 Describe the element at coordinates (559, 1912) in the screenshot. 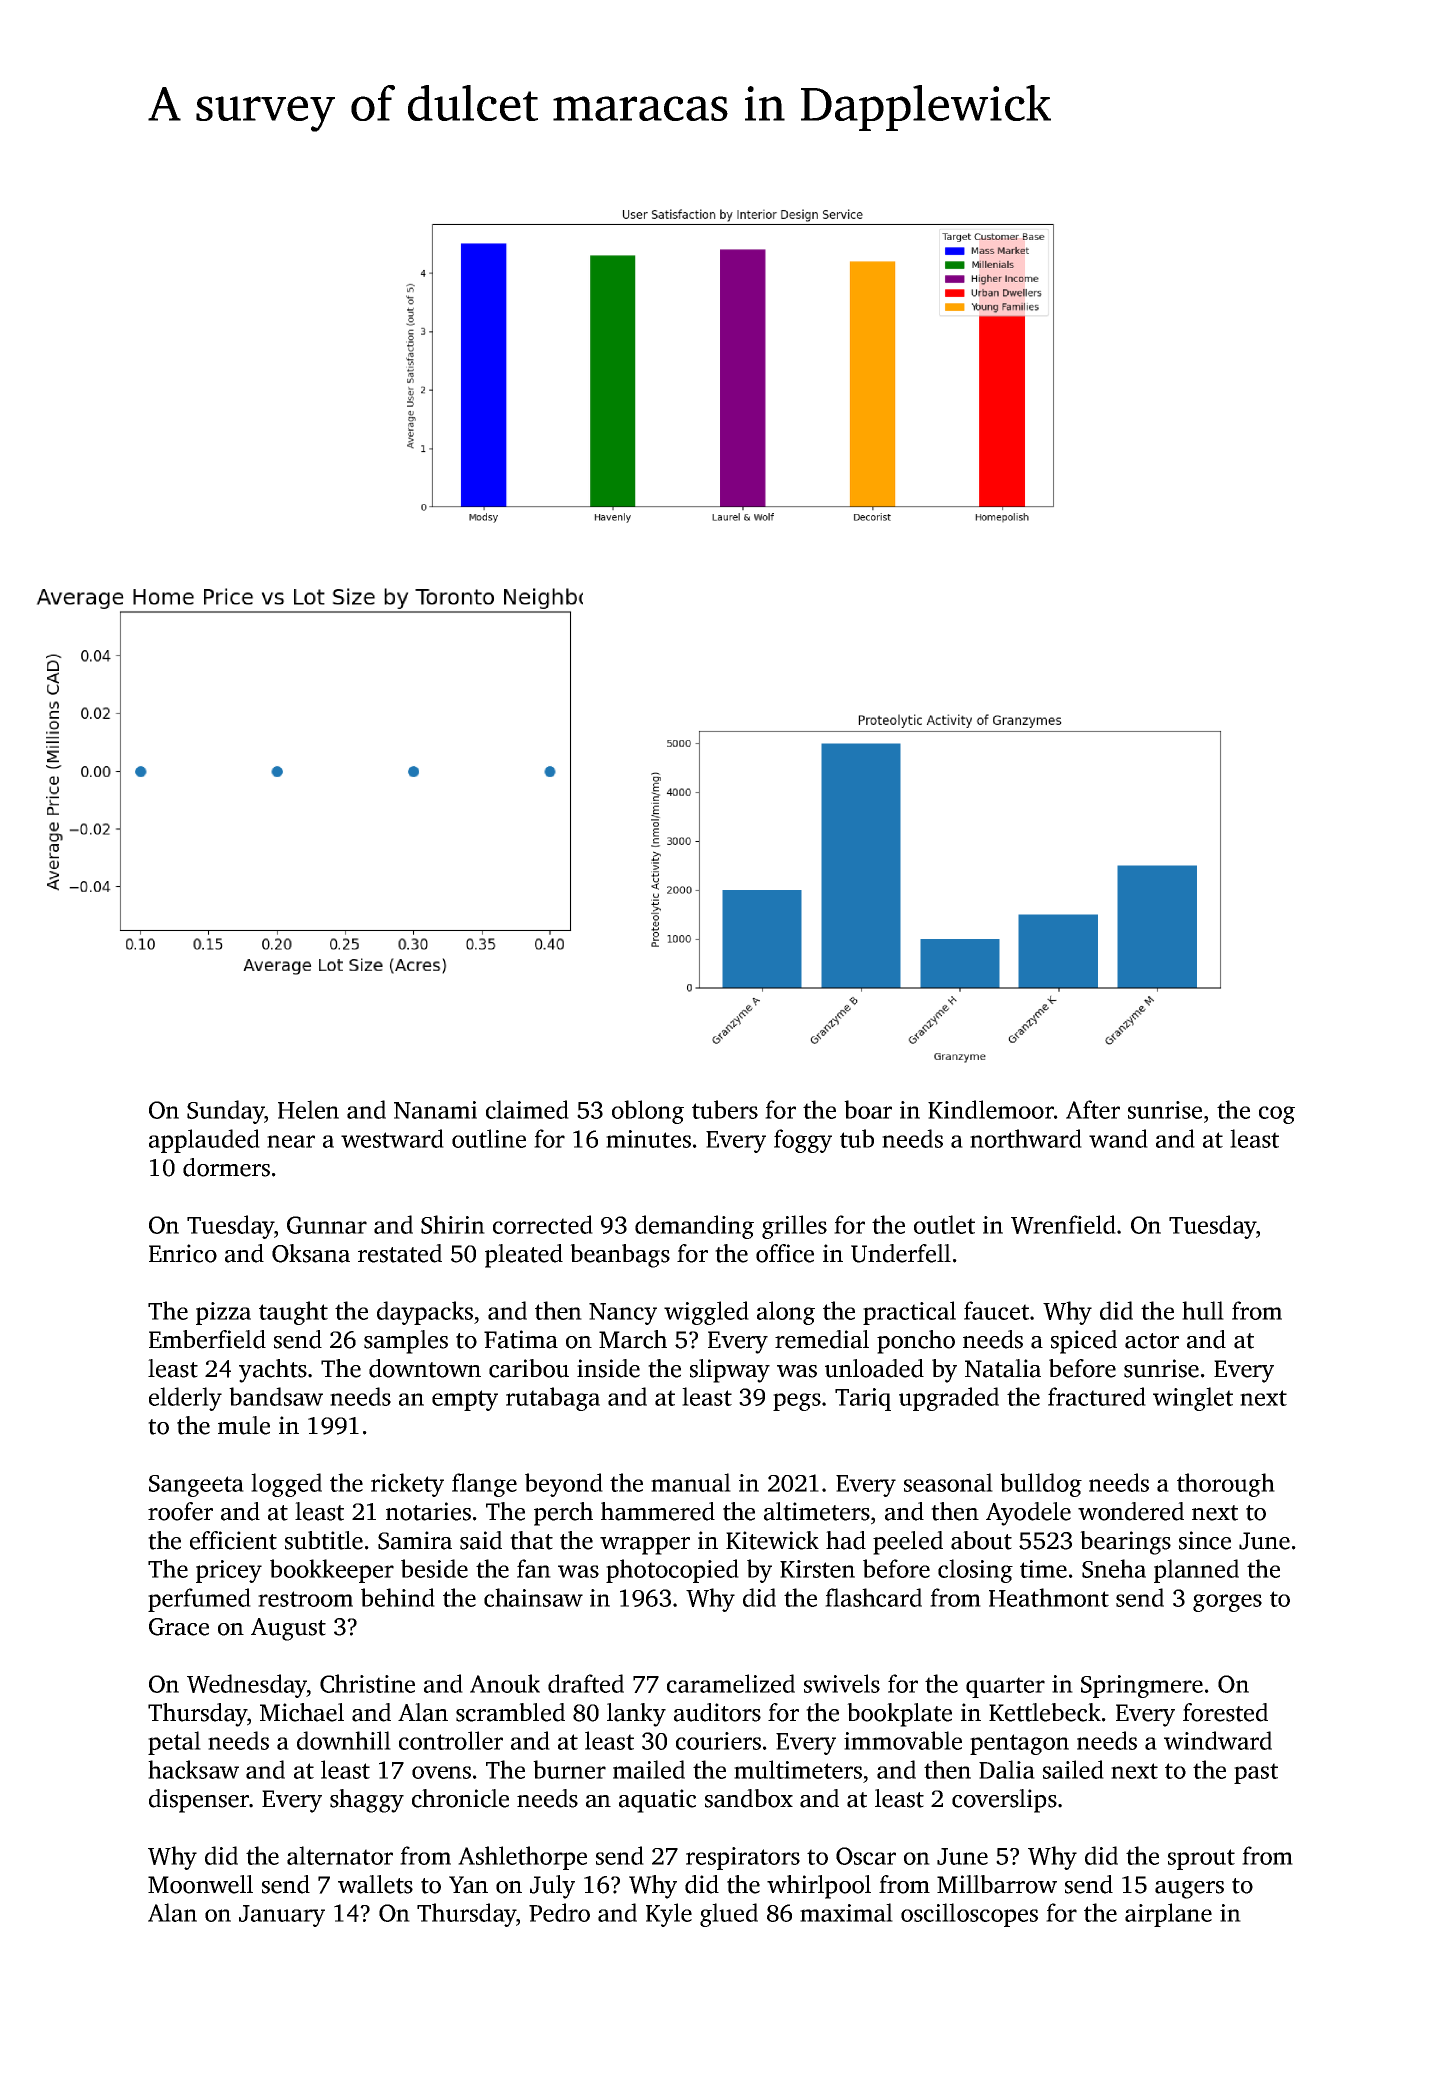

I see `Pedro` at that location.
